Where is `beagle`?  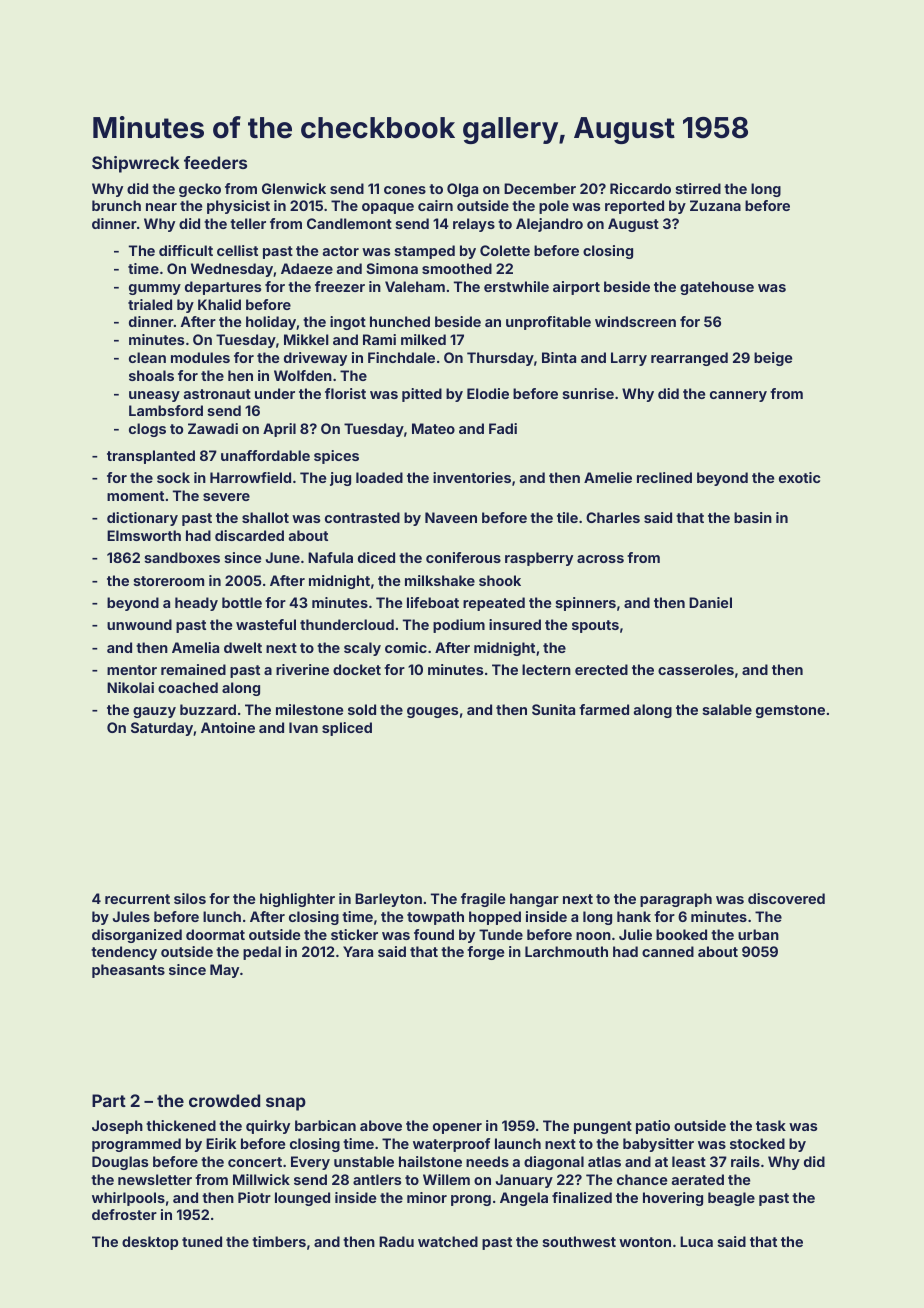
beagle is located at coordinates (731, 1199).
